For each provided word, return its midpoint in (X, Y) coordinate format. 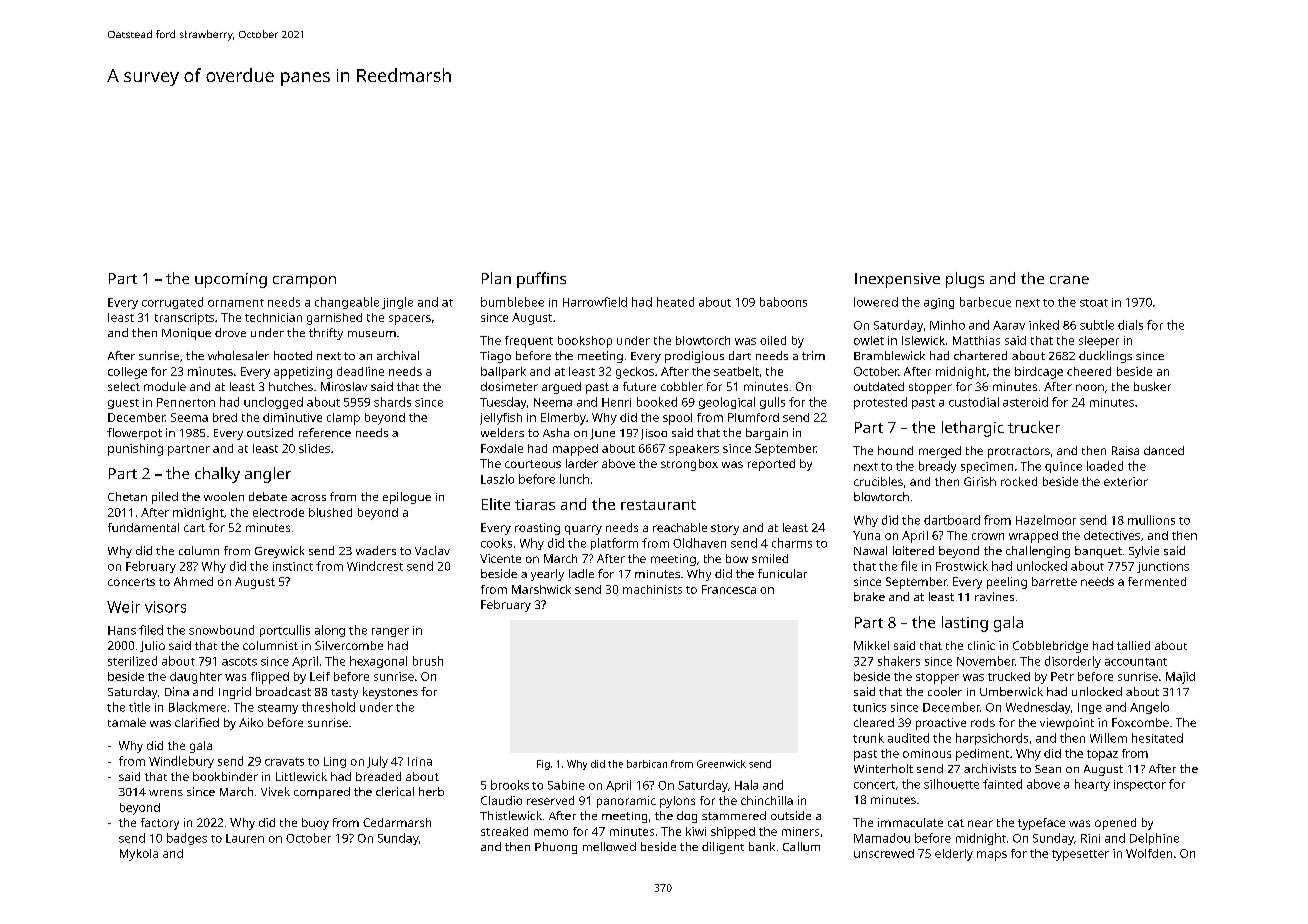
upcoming (231, 280)
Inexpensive (897, 280)
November (986, 661)
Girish (980, 481)
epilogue (407, 498)
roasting (537, 529)
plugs (965, 280)
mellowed (609, 846)
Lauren (245, 838)
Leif (320, 676)
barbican (647, 764)
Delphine (1154, 839)
